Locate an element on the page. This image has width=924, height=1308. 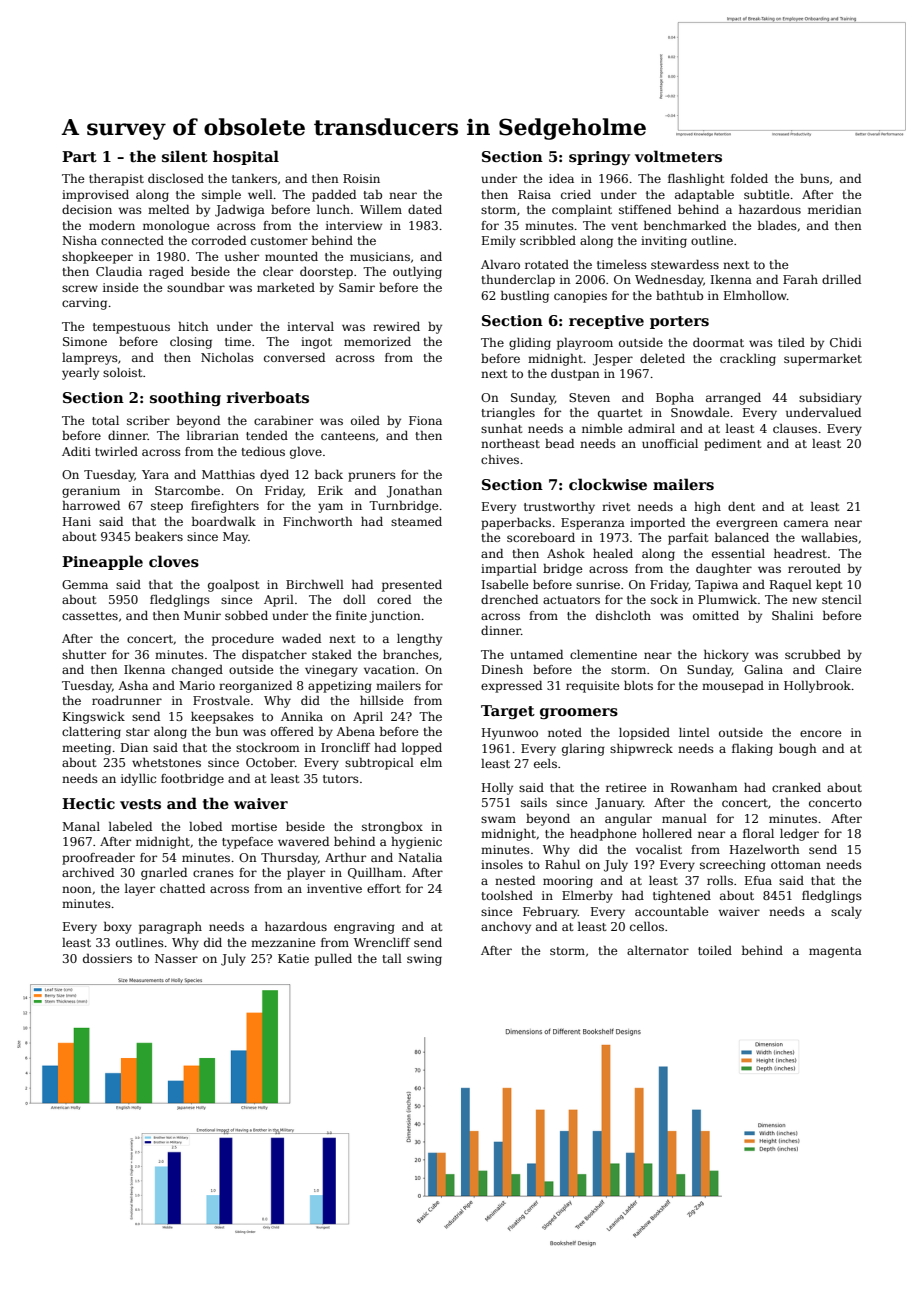
voltmeters is located at coordinates (678, 156).
